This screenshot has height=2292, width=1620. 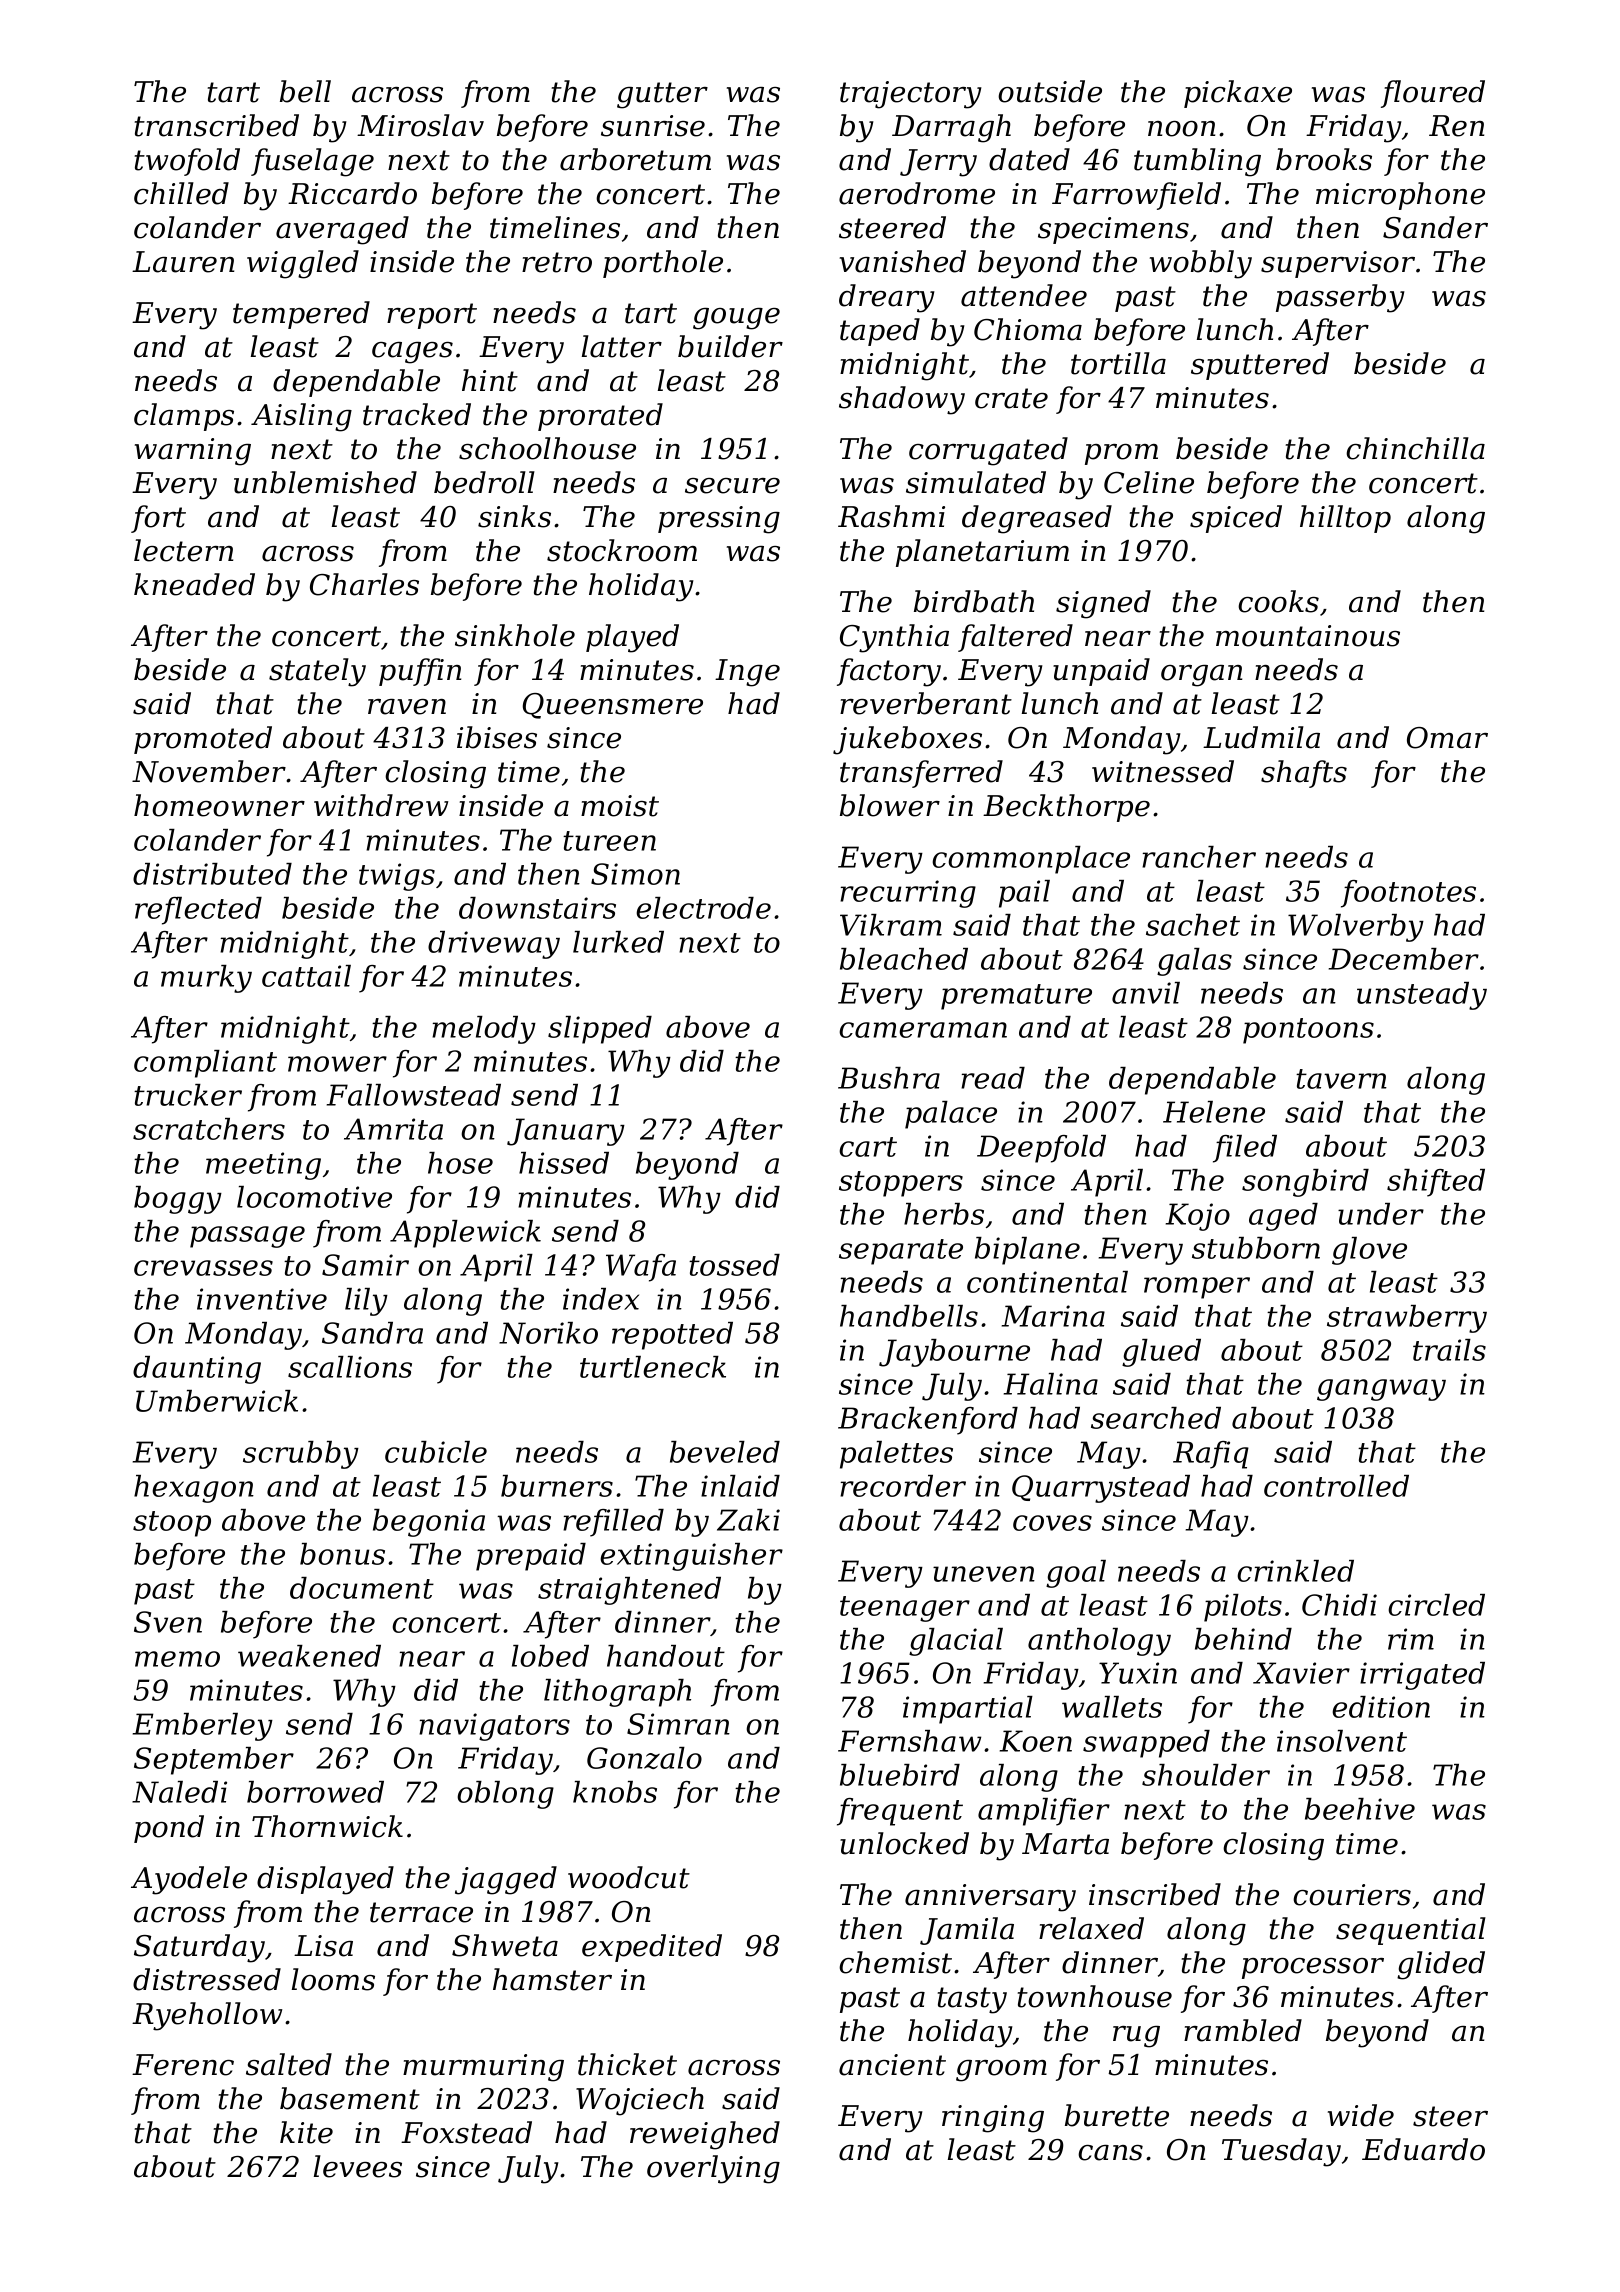 What do you see at coordinates (333, 1979) in the screenshot?
I see `looms` at bounding box center [333, 1979].
